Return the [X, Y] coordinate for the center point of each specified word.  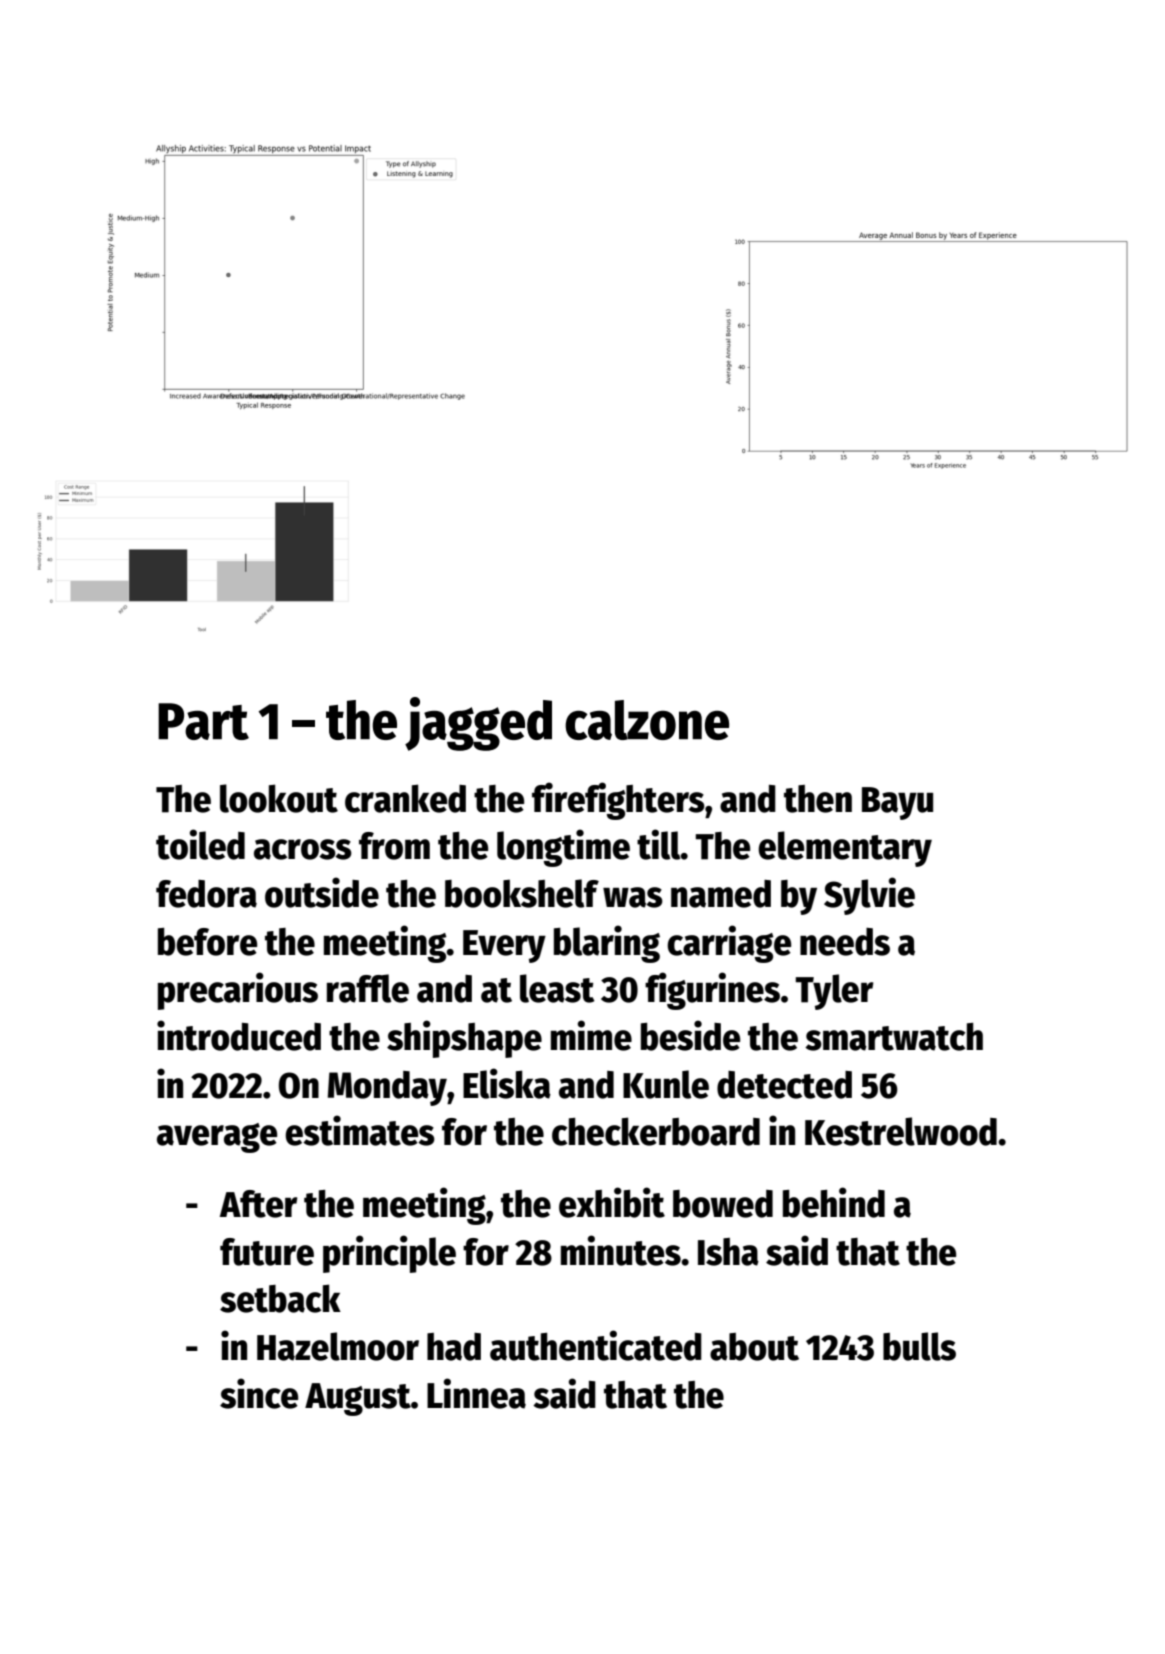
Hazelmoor [338, 1346]
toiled [200, 844]
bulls [919, 1346]
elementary [845, 849]
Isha [728, 1252]
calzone [647, 720]
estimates [360, 1130]
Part [203, 721]
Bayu [897, 803]
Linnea [476, 1393]
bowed [723, 1204]
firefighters [618, 801]
